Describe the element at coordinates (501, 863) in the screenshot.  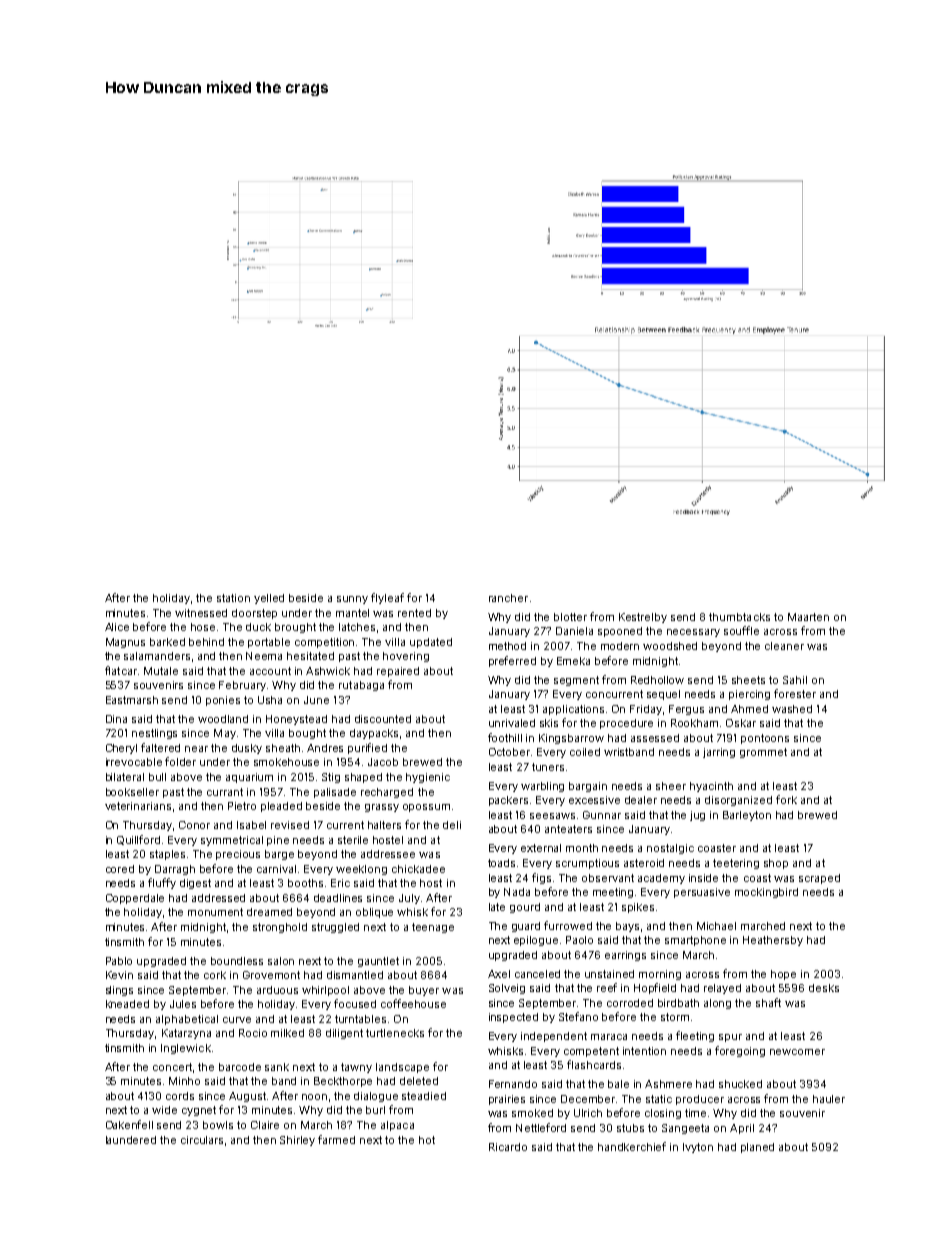
I see `toads` at that location.
